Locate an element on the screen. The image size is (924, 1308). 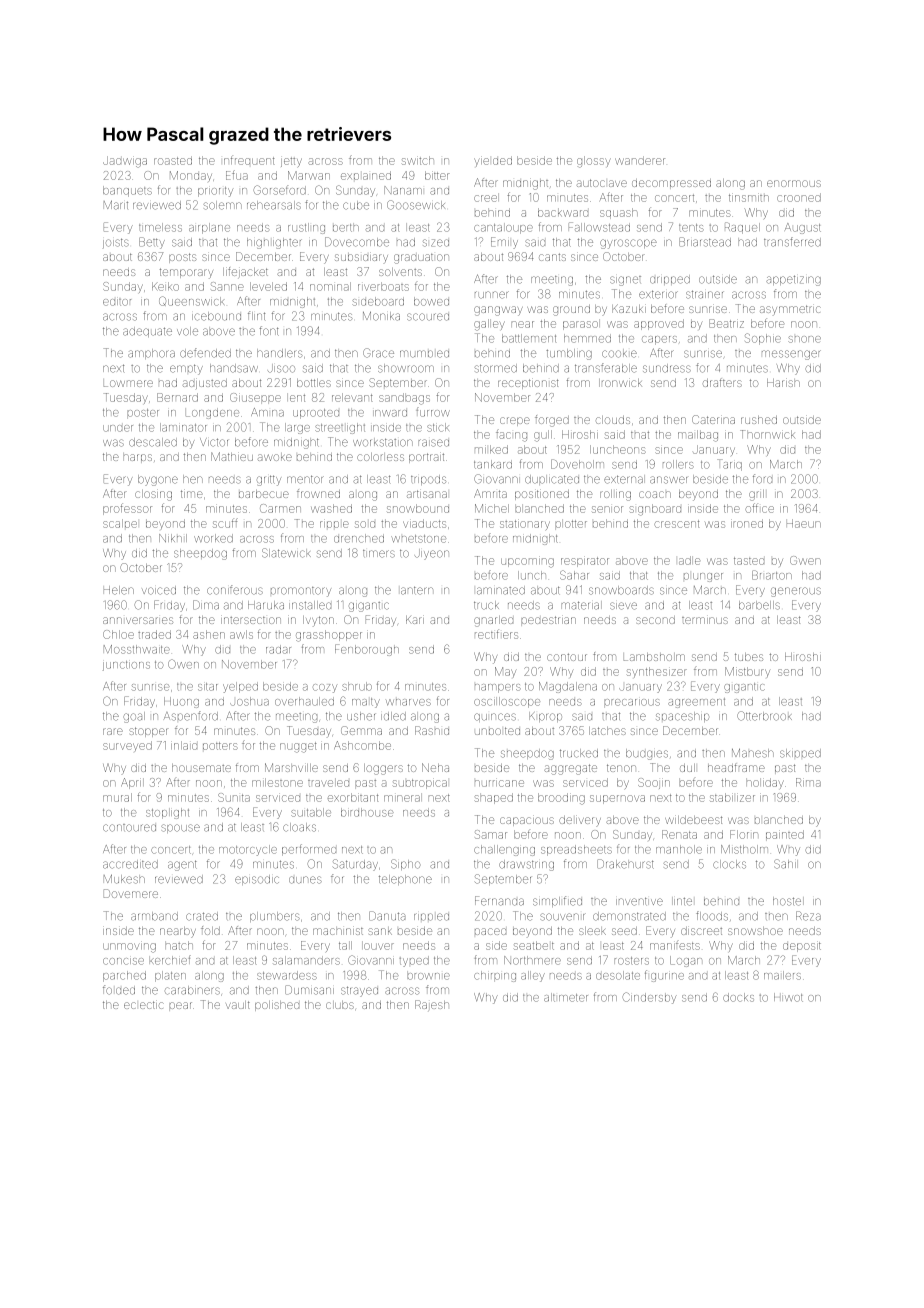
Kiprop is located at coordinates (545, 717).
